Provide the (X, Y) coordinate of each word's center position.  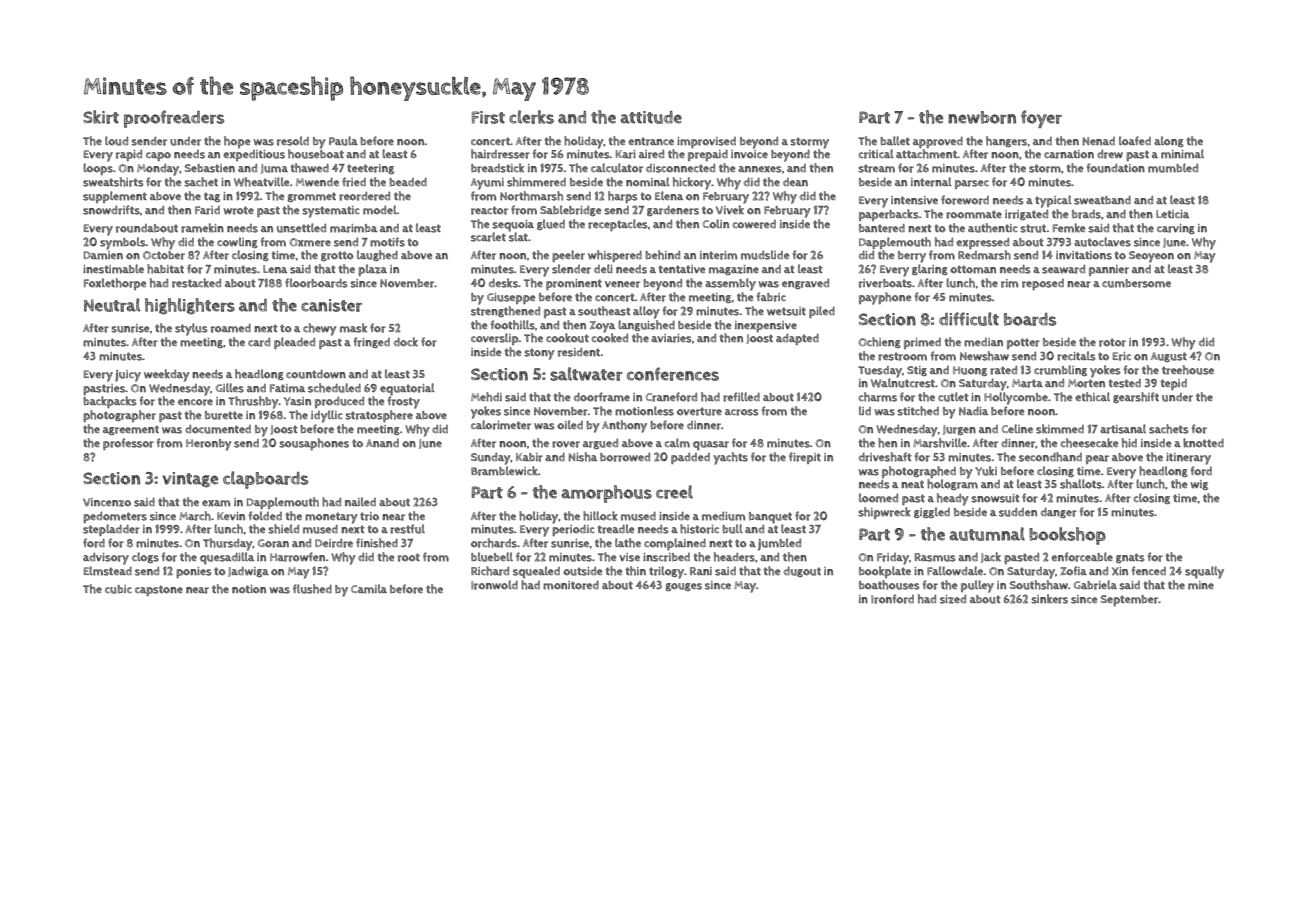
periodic (573, 530)
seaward (1063, 269)
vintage (190, 479)
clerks (531, 117)
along (1169, 141)
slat (518, 237)
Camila (369, 589)
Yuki (986, 471)
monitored (571, 585)
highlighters (190, 306)
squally (1204, 572)
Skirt (101, 117)
